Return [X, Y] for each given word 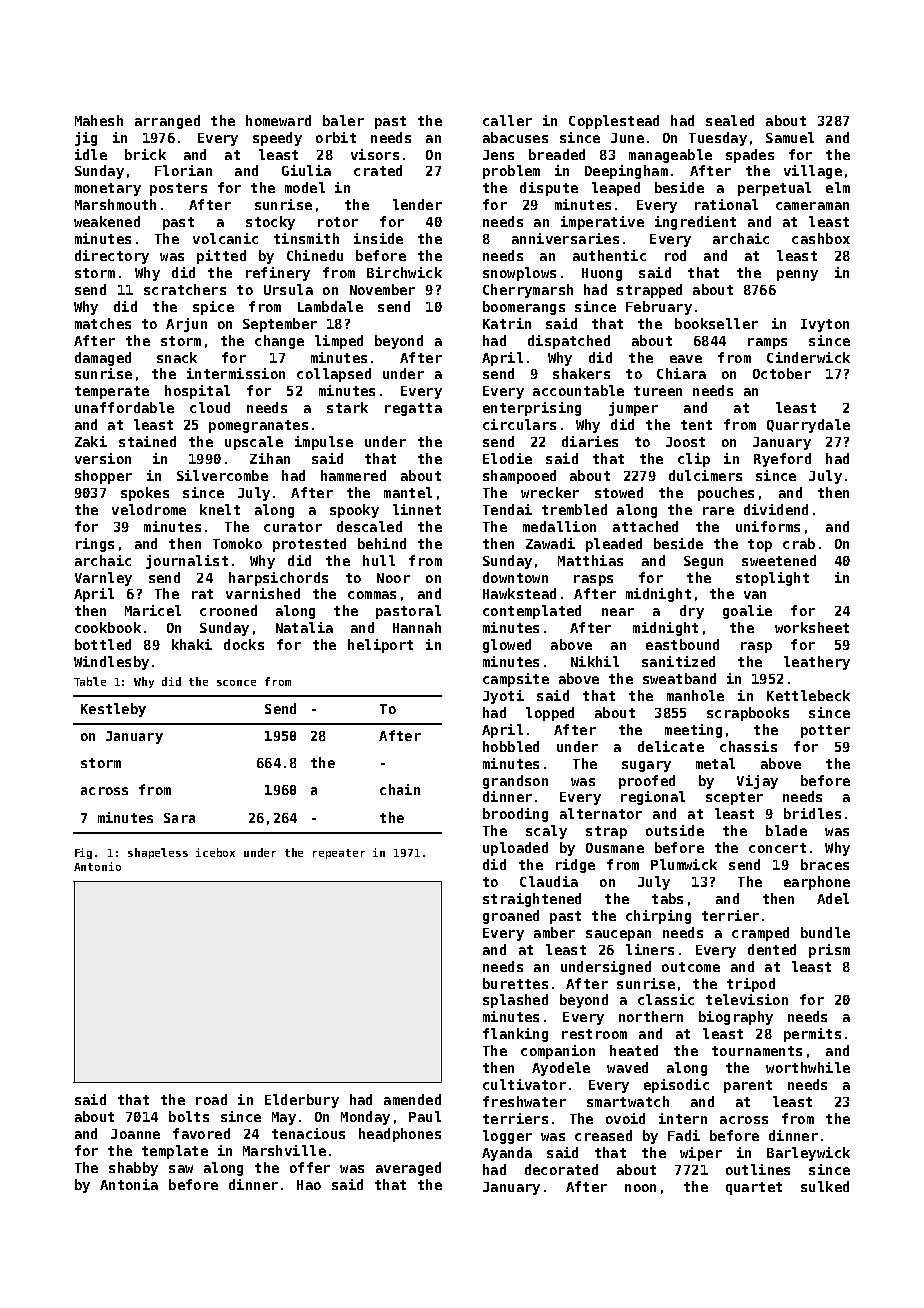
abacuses [515, 137]
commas [372, 595]
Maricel [153, 610]
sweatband [679, 678]
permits [812, 1035]
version [103, 458]
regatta [413, 409]
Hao [309, 1185]
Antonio [97, 866]
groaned [511, 917]
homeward [278, 120]
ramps [767, 343]
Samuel [790, 137]
